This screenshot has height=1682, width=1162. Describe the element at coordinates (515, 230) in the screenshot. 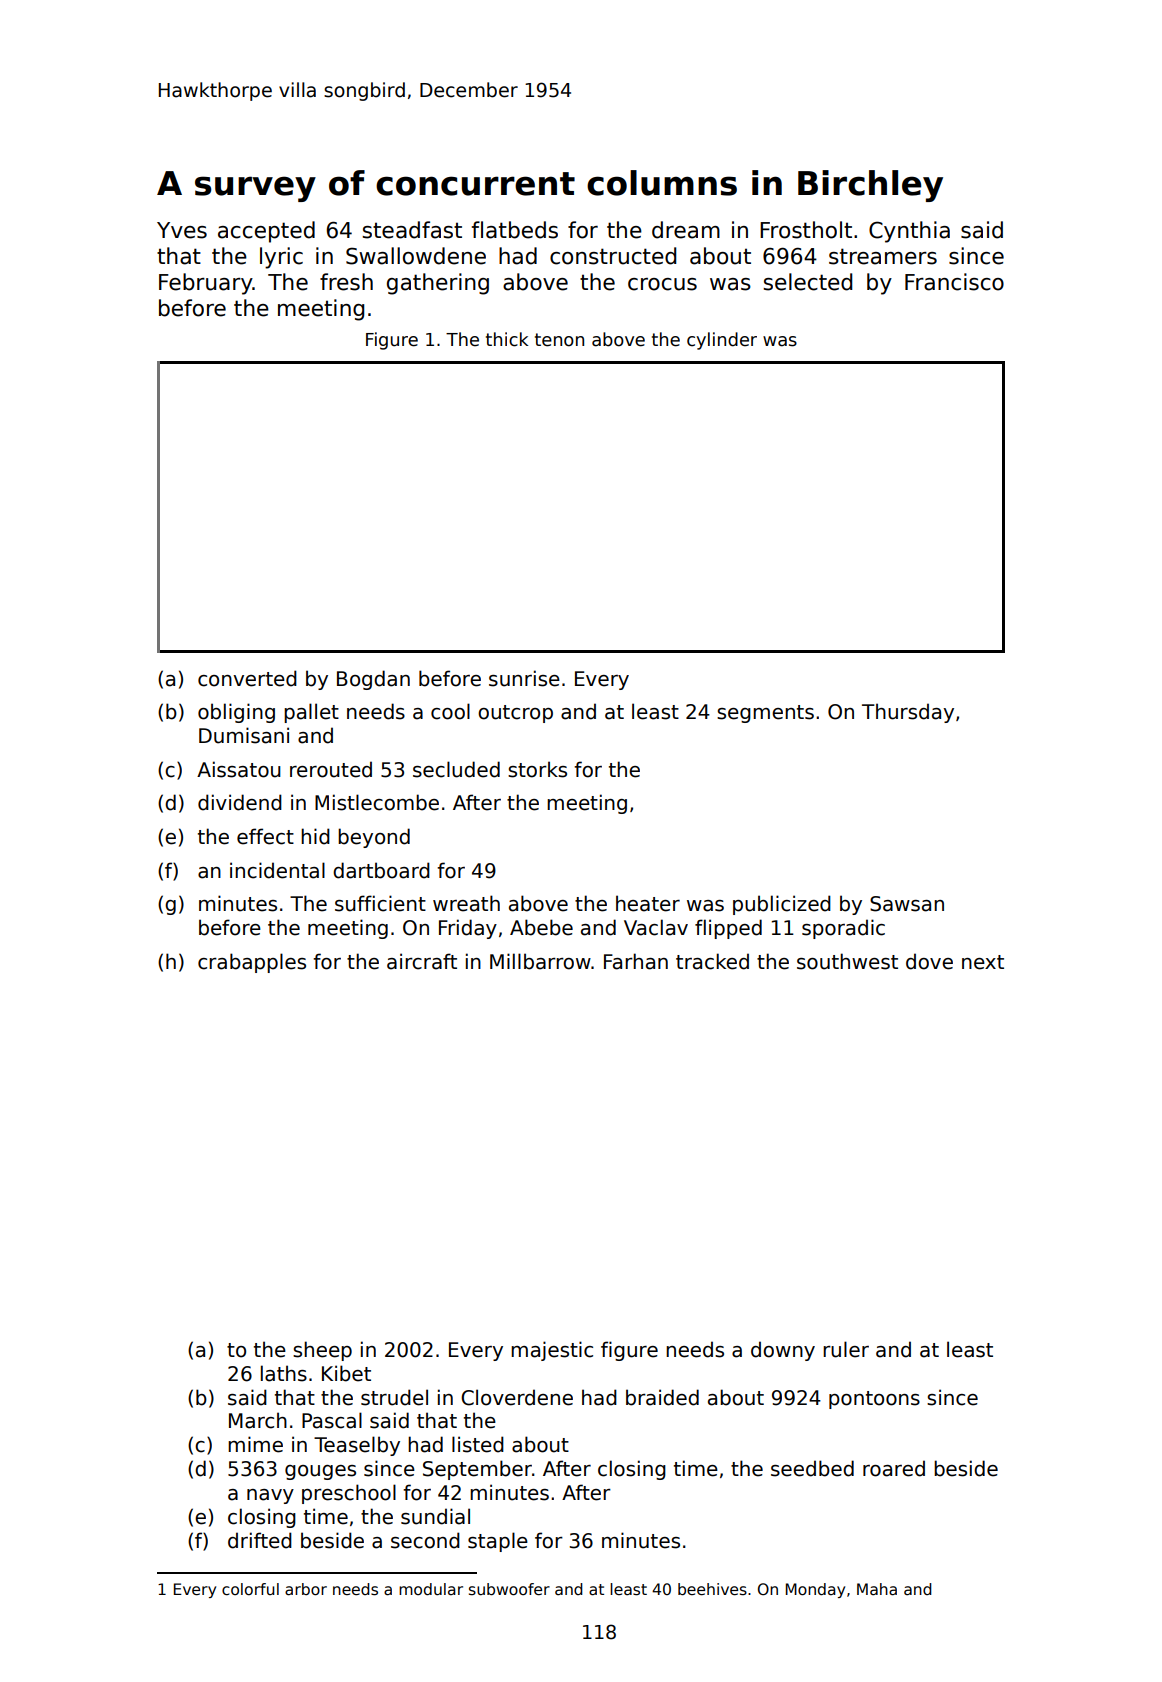

I see `flatbeds` at that location.
